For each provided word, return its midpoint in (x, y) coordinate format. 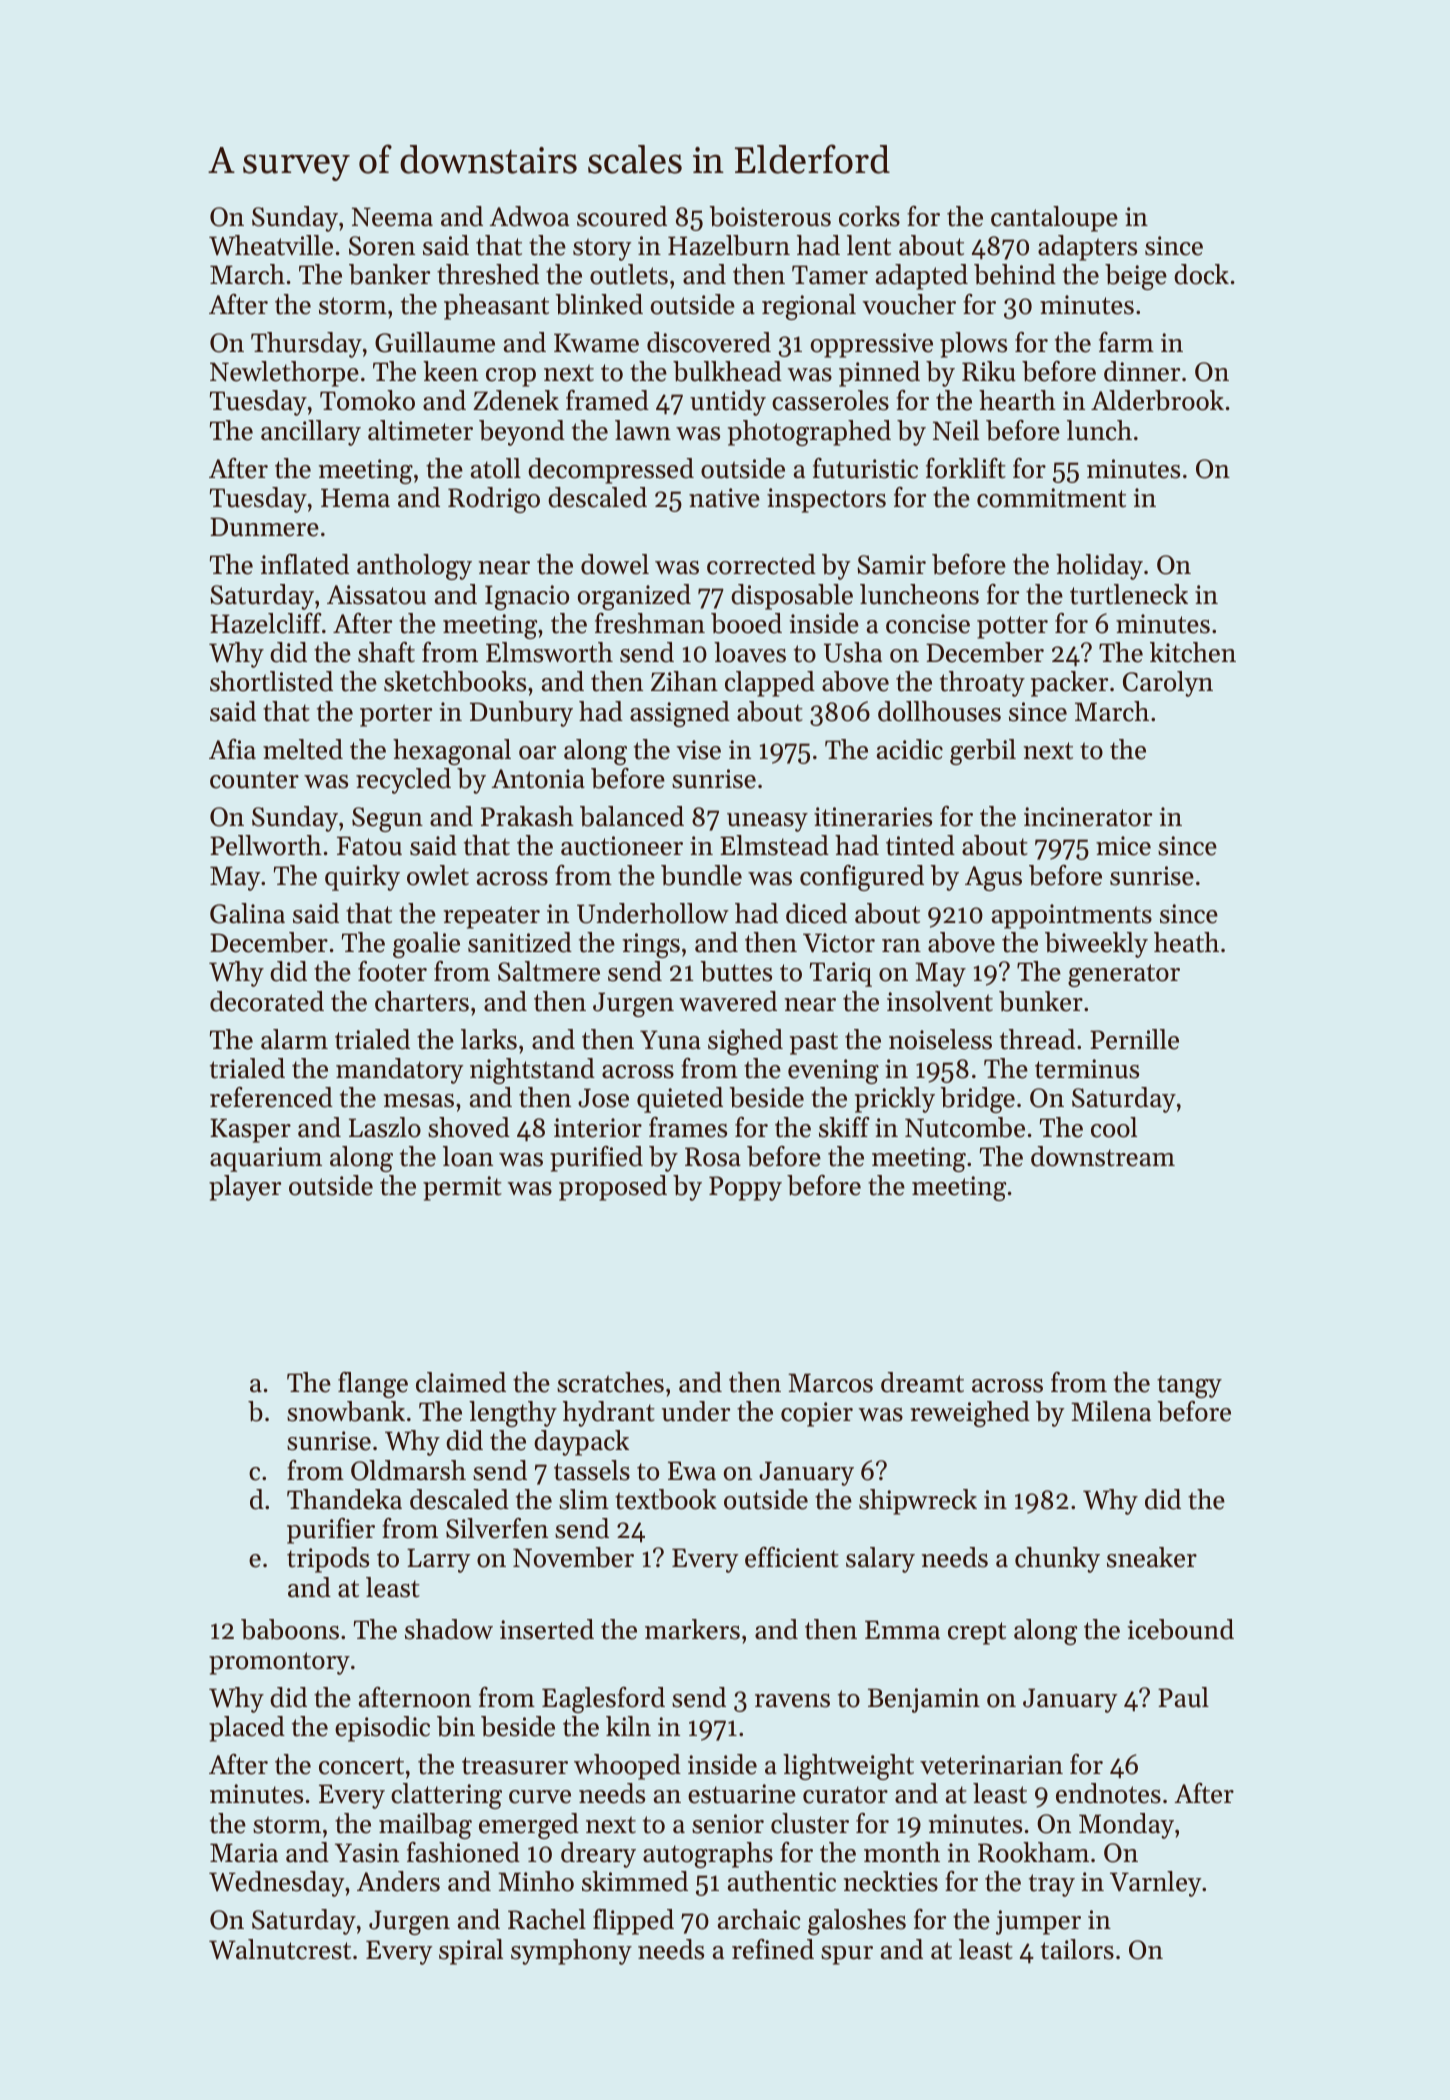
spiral (471, 1952)
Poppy (745, 1188)
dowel (615, 564)
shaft (386, 652)
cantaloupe (1054, 219)
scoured (622, 216)
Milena (1111, 1411)
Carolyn (1168, 684)
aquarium (266, 1159)
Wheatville (271, 245)
